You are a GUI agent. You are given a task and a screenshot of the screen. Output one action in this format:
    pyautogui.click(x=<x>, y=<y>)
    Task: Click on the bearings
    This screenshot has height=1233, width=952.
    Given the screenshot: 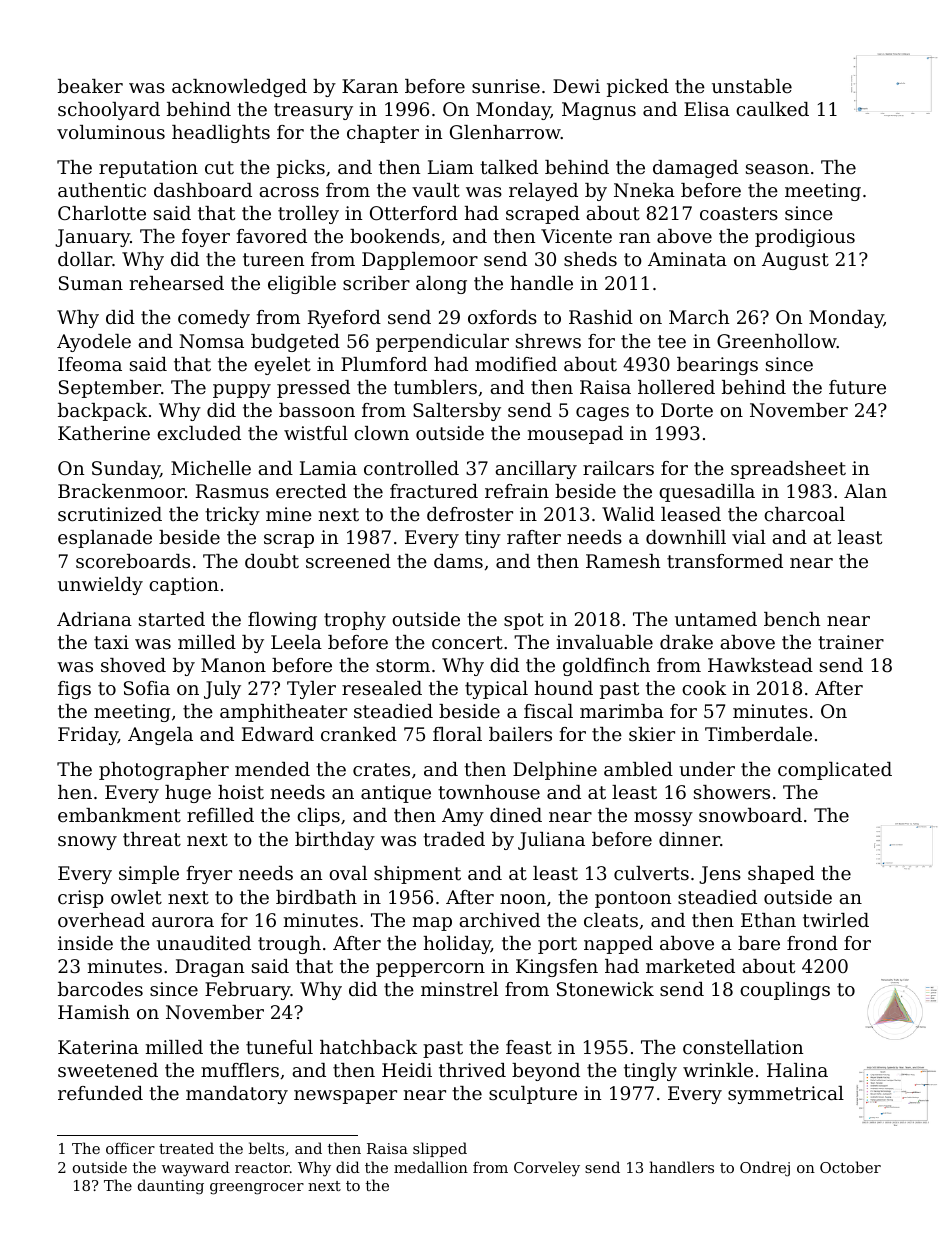 What is the action you would take?
    pyautogui.click(x=717, y=366)
